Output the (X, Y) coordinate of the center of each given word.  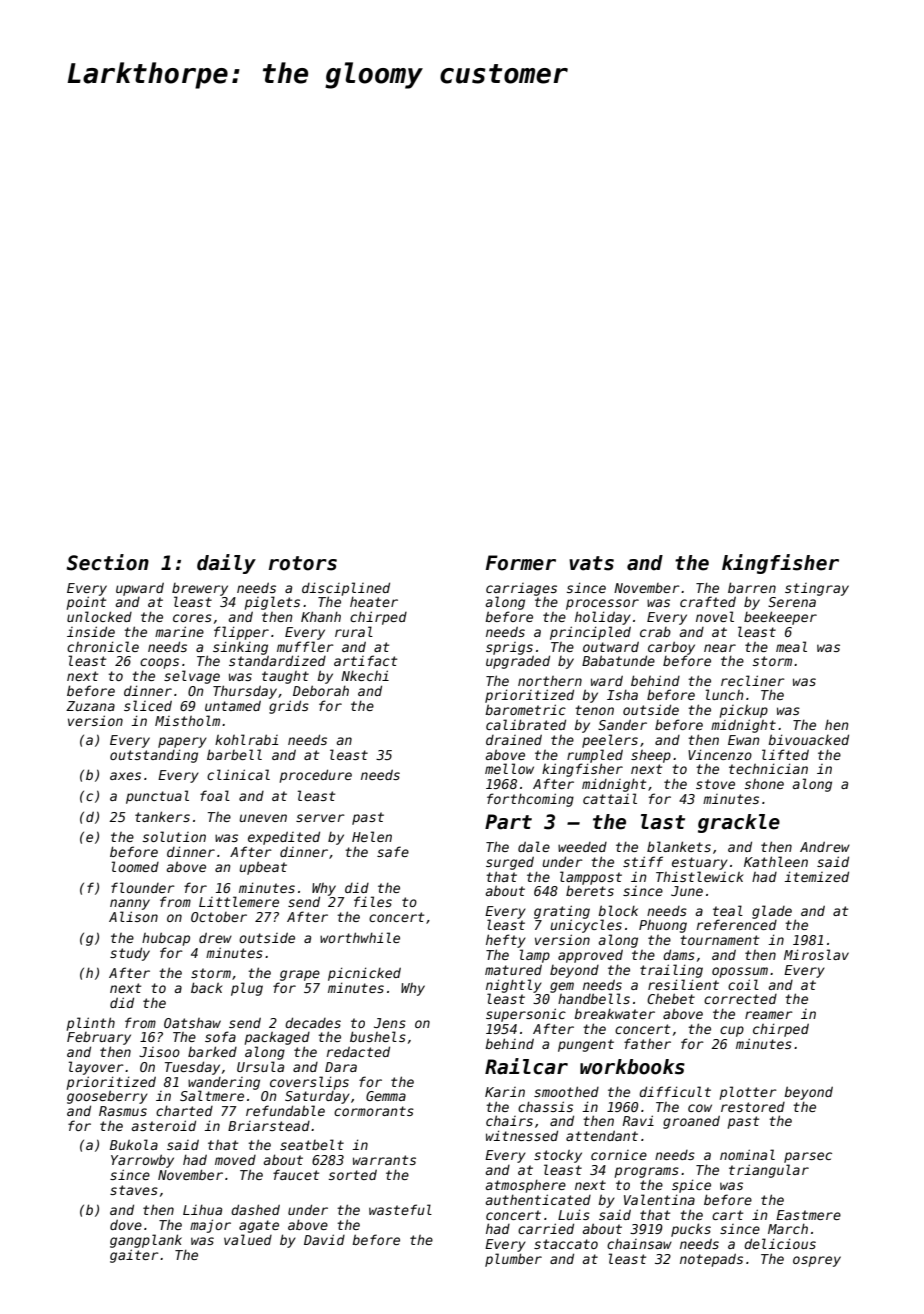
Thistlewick (700, 876)
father (647, 1043)
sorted (353, 1174)
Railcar (526, 1066)
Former (521, 563)
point (86, 603)
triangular (769, 1171)
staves (134, 1190)
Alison (133, 916)
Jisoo (159, 1052)
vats (591, 563)
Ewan (744, 740)
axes (125, 776)
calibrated (526, 724)
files (373, 901)
